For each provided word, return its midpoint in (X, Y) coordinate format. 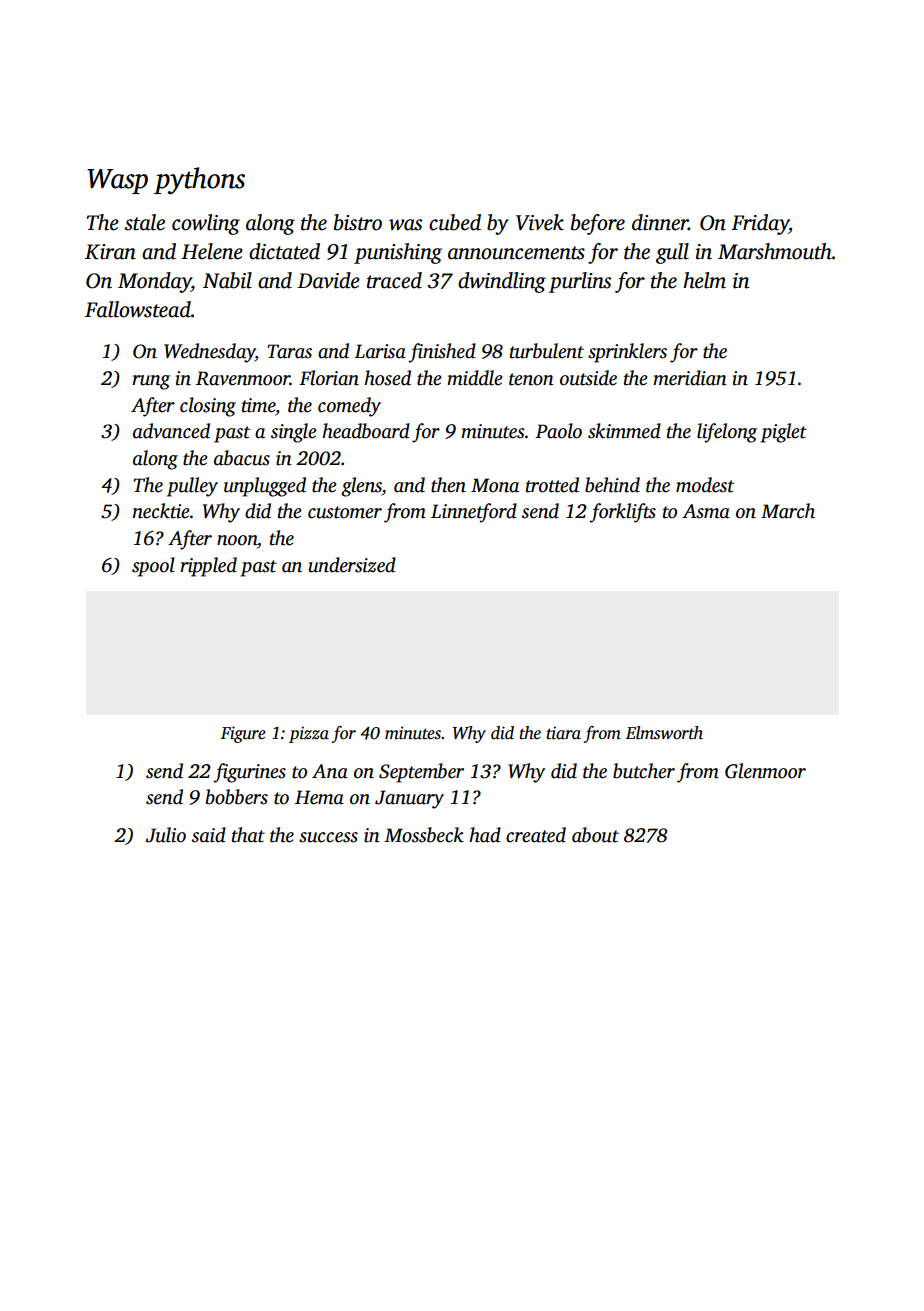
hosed (387, 378)
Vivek (540, 222)
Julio (166, 835)
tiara (563, 733)
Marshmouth (775, 251)
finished (442, 353)
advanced (171, 431)
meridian (690, 378)
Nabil (227, 280)
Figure (243, 734)
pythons (199, 181)
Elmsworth (664, 733)
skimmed (624, 431)
